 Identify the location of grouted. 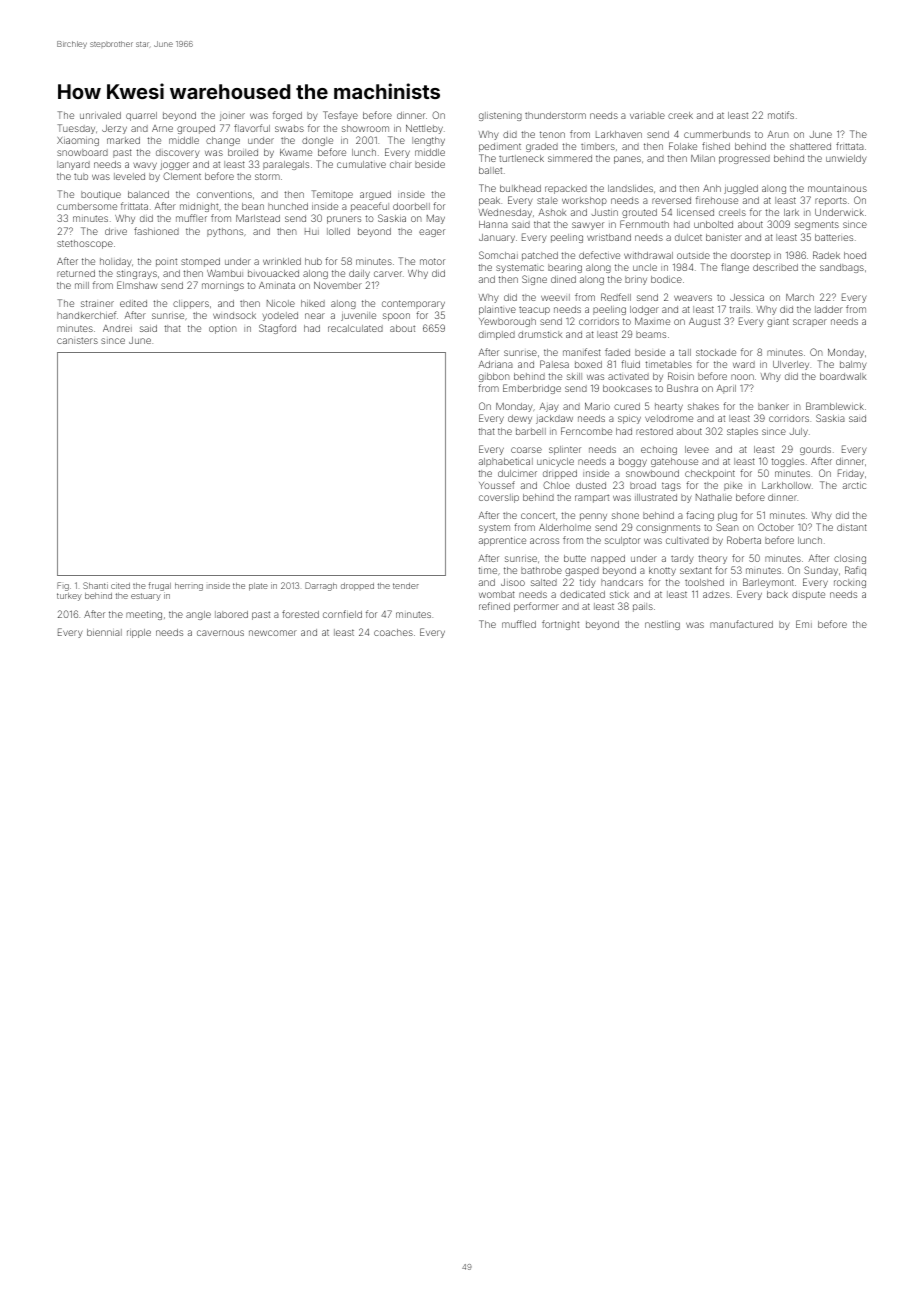
(639, 213).
